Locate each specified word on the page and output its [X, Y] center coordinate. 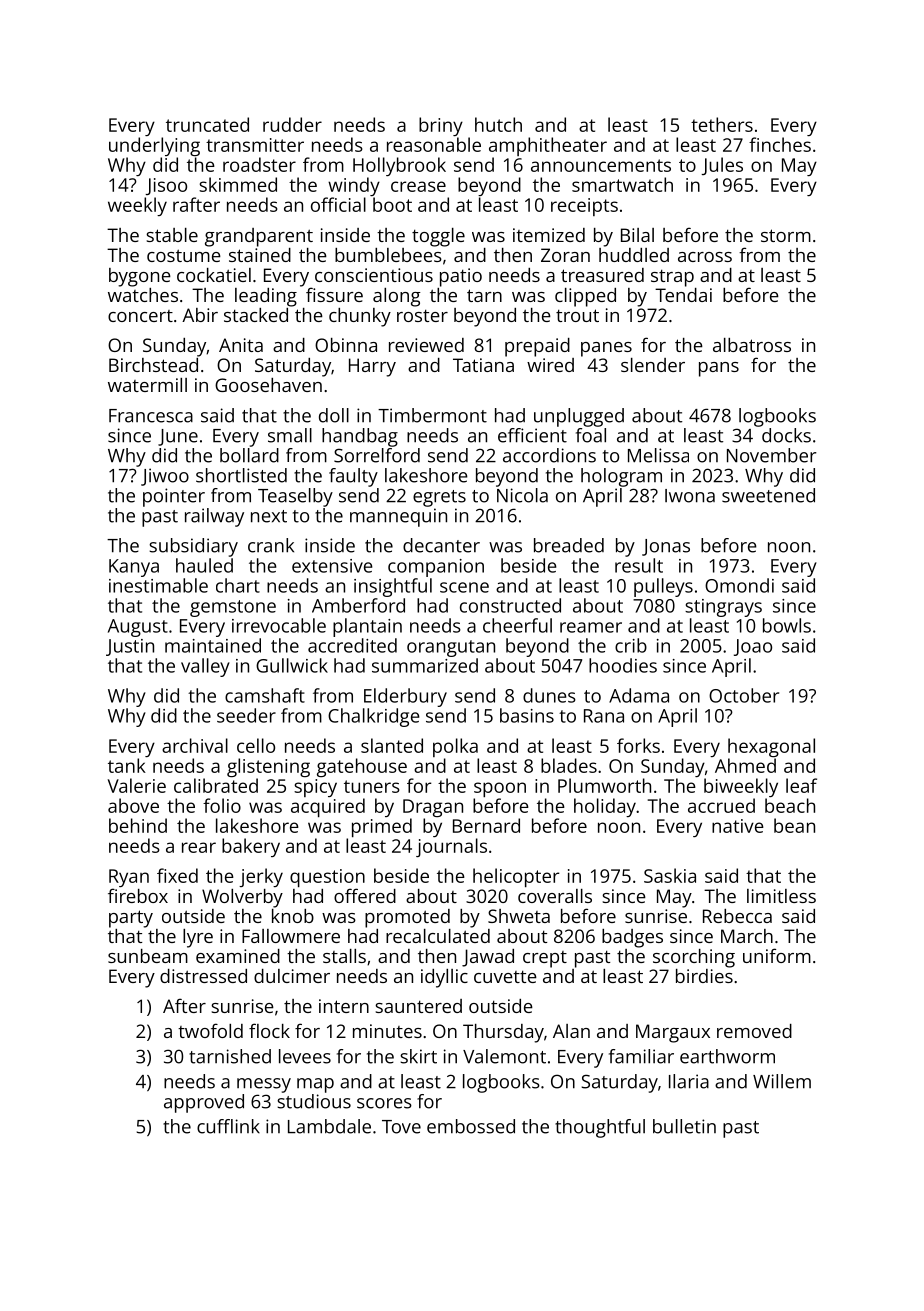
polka [455, 747]
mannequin [398, 517]
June [178, 437]
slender [653, 365]
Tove [401, 1127]
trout [577, 315]
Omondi [739, 585]
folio [222, 805]
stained [260, 255]
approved [204, 1103]
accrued [721, 805]
